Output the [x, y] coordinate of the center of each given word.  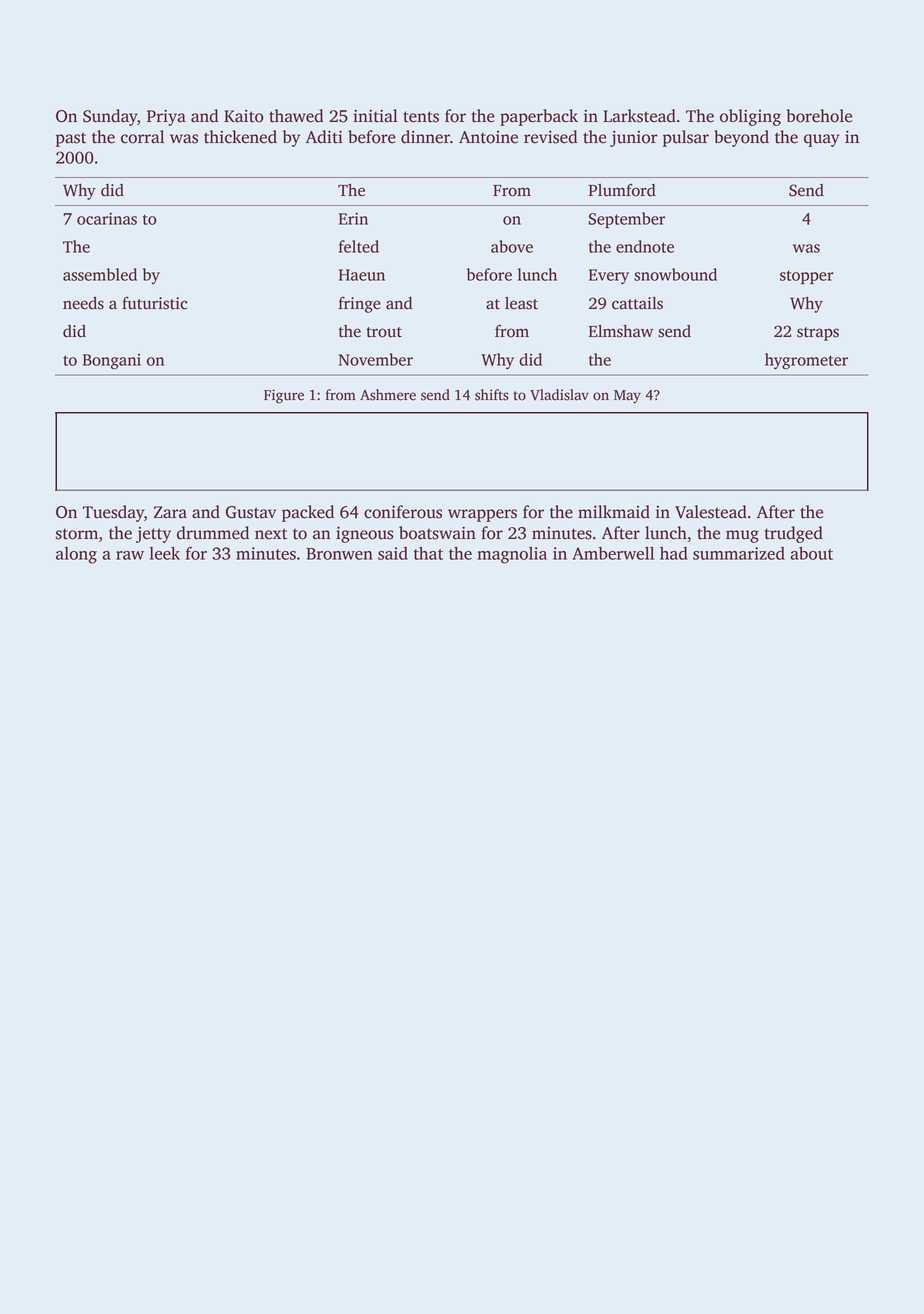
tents [421, 117]
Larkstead [639, 116]
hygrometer [806, 361]
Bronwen [339, 554]
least [521, 303]
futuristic [154, 303]
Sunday [110, 117]
